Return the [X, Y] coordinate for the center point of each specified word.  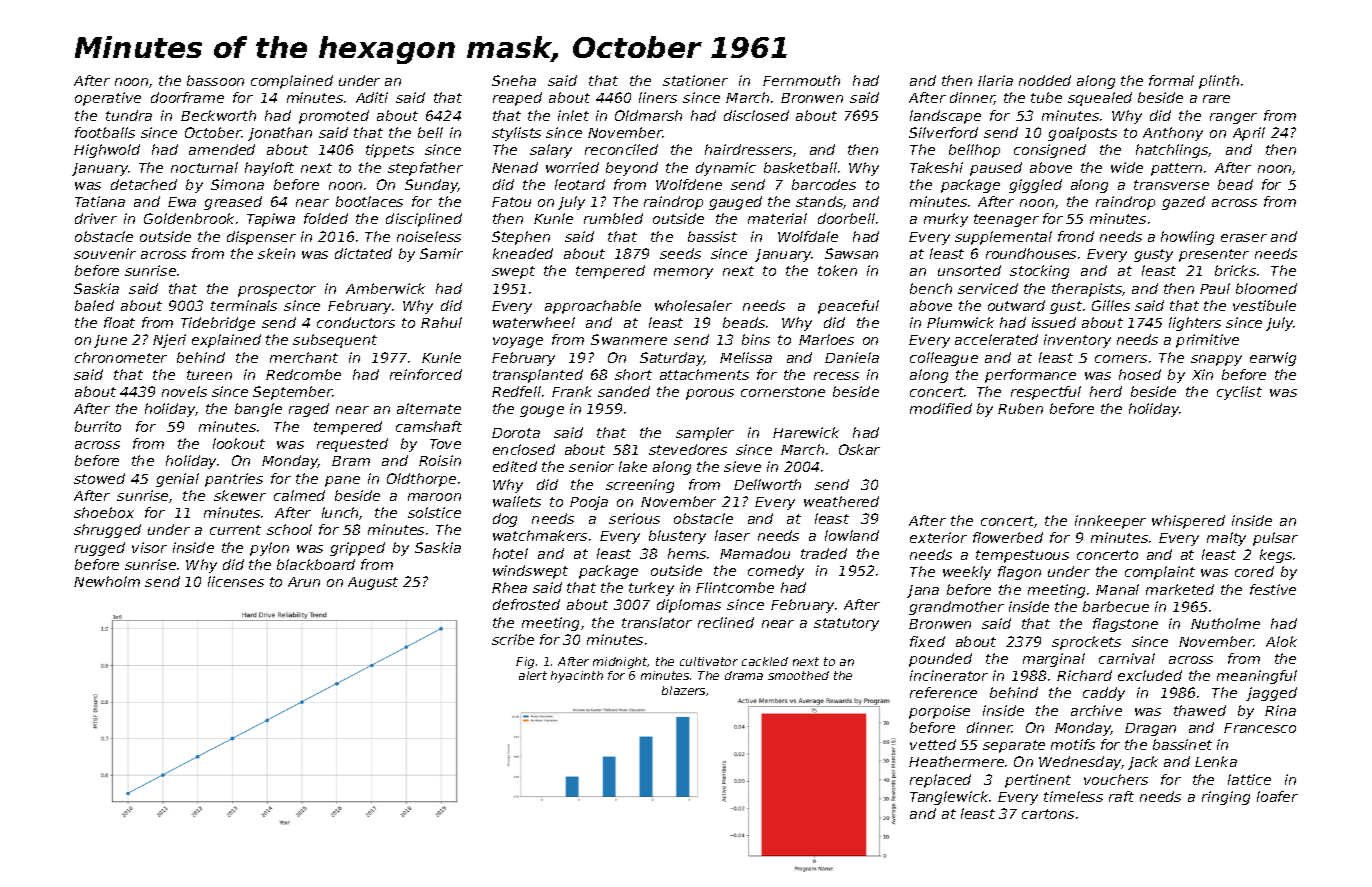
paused [996, 169]
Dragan [1150, 729]
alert [533, 675]
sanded [624, 391]
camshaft [429, 426]
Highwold [107, 151]
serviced [988, 288]
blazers [683, 690]
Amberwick [385, 288]
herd [1106, 391]
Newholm [107, 581]
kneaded [523, 253]
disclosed [756, 115]
